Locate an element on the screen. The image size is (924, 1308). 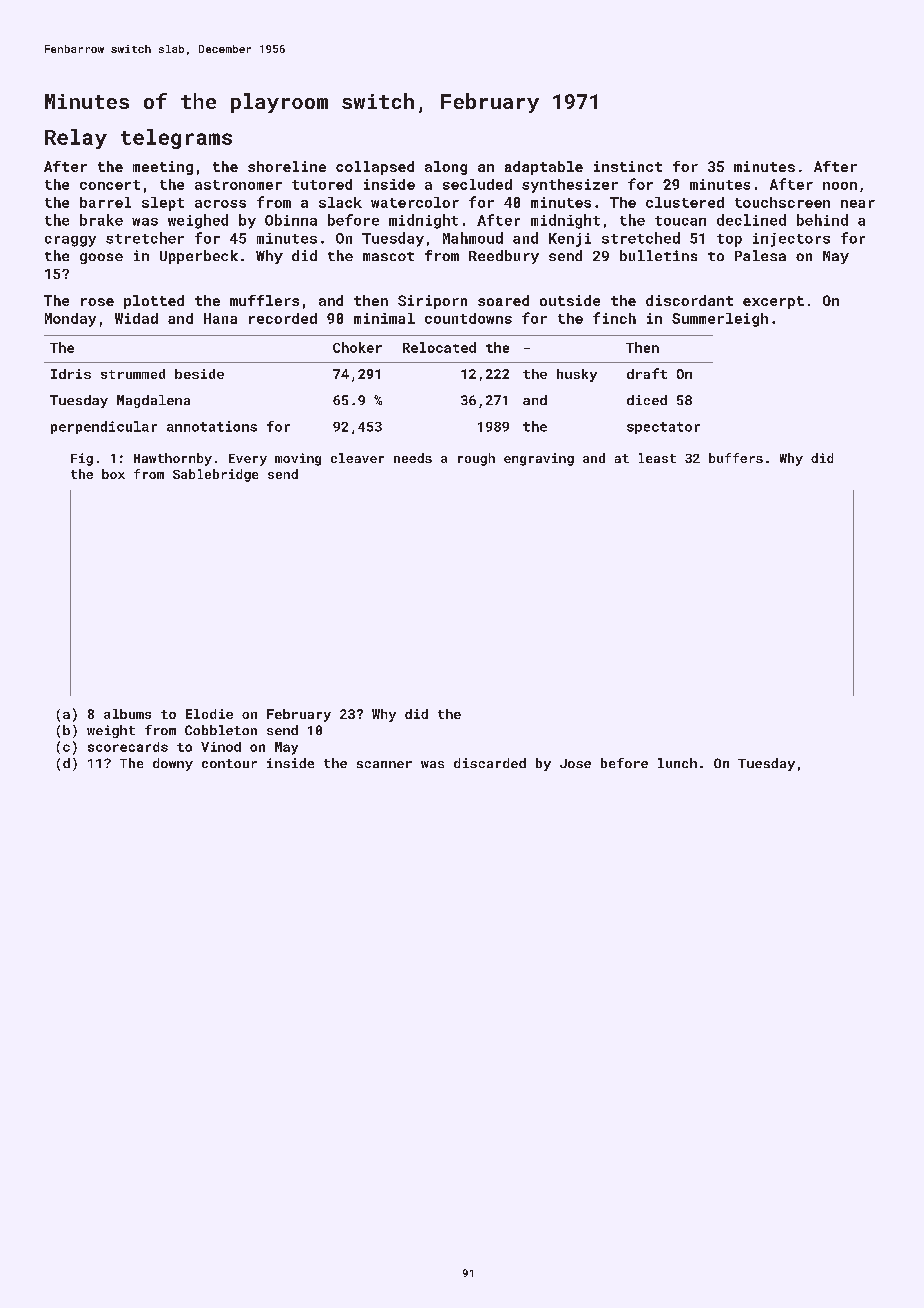
Idris is located at coordinates (71, 374).
